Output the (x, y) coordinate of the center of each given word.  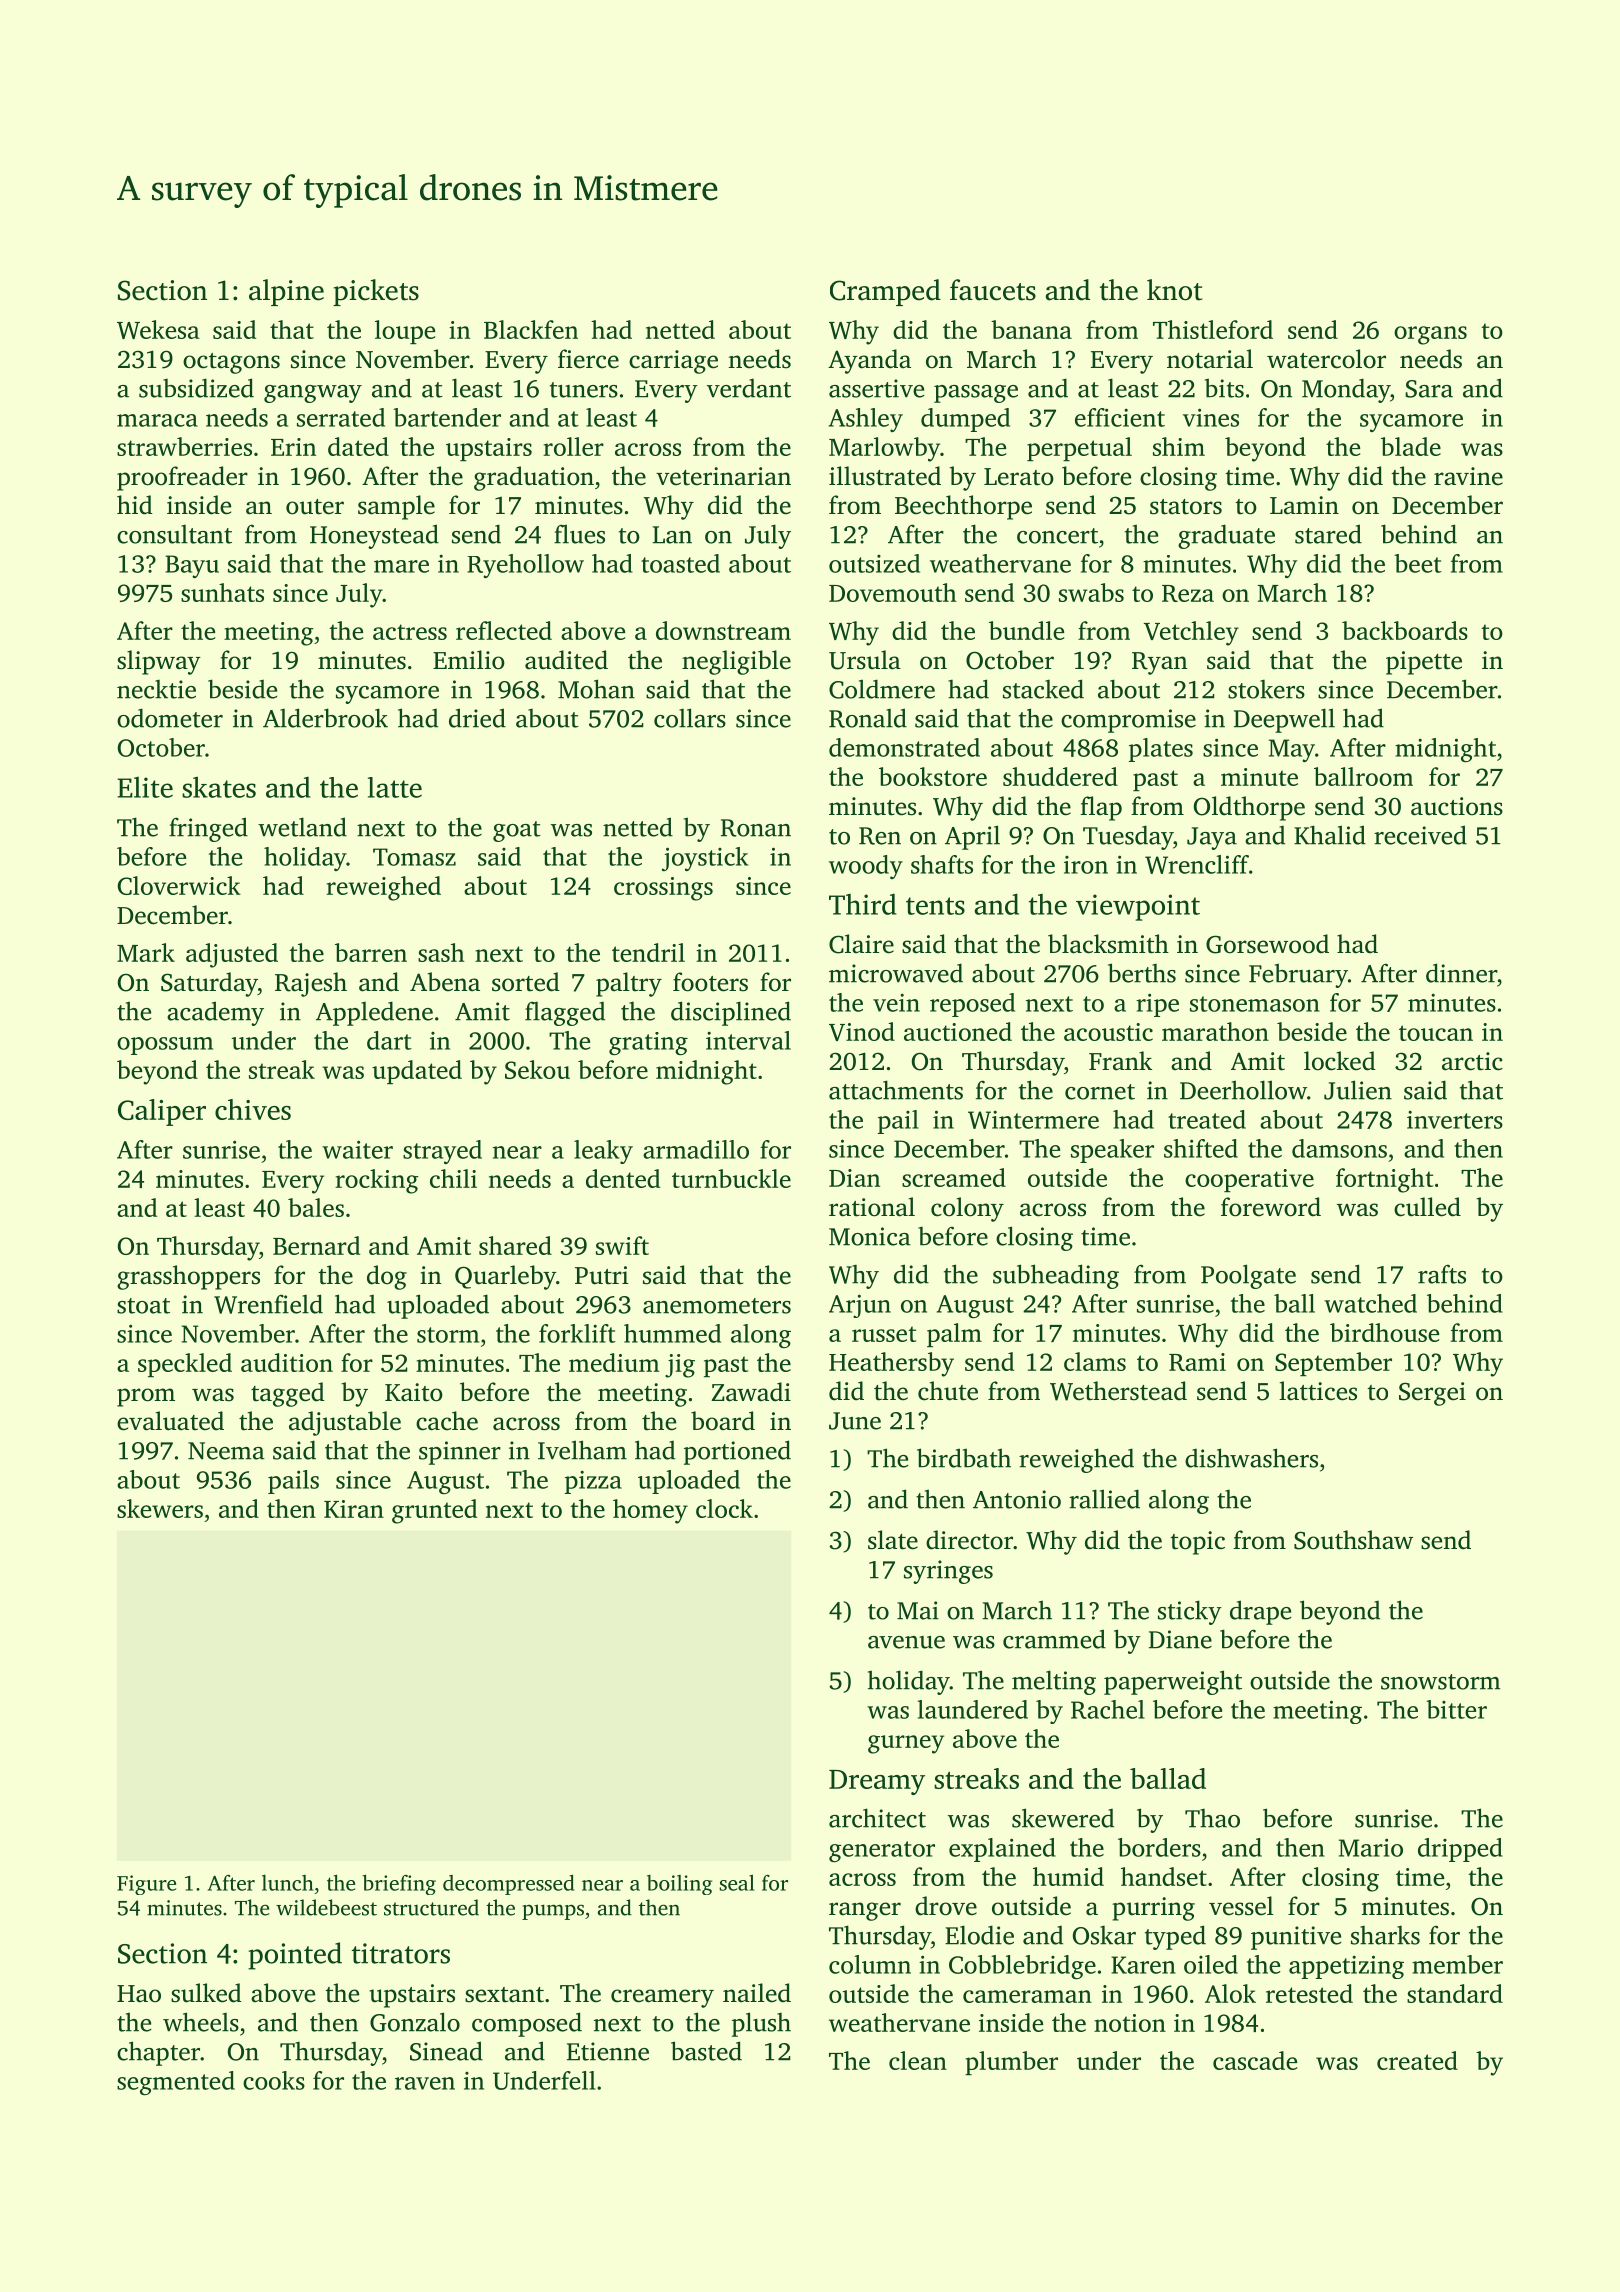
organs (1430, 335)
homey (650, 1511)
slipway (159, 662)
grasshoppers (188, 1277)
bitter (1456, 1709)
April (972, 837)
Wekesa (158, 329)
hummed (672, 1333)
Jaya (1212, 838)
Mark (146, 952)
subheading (1056, 1276)
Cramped (885, 292)
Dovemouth (893, 592)
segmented (176, 2083)
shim (1179, 446)
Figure (146, 1885)
